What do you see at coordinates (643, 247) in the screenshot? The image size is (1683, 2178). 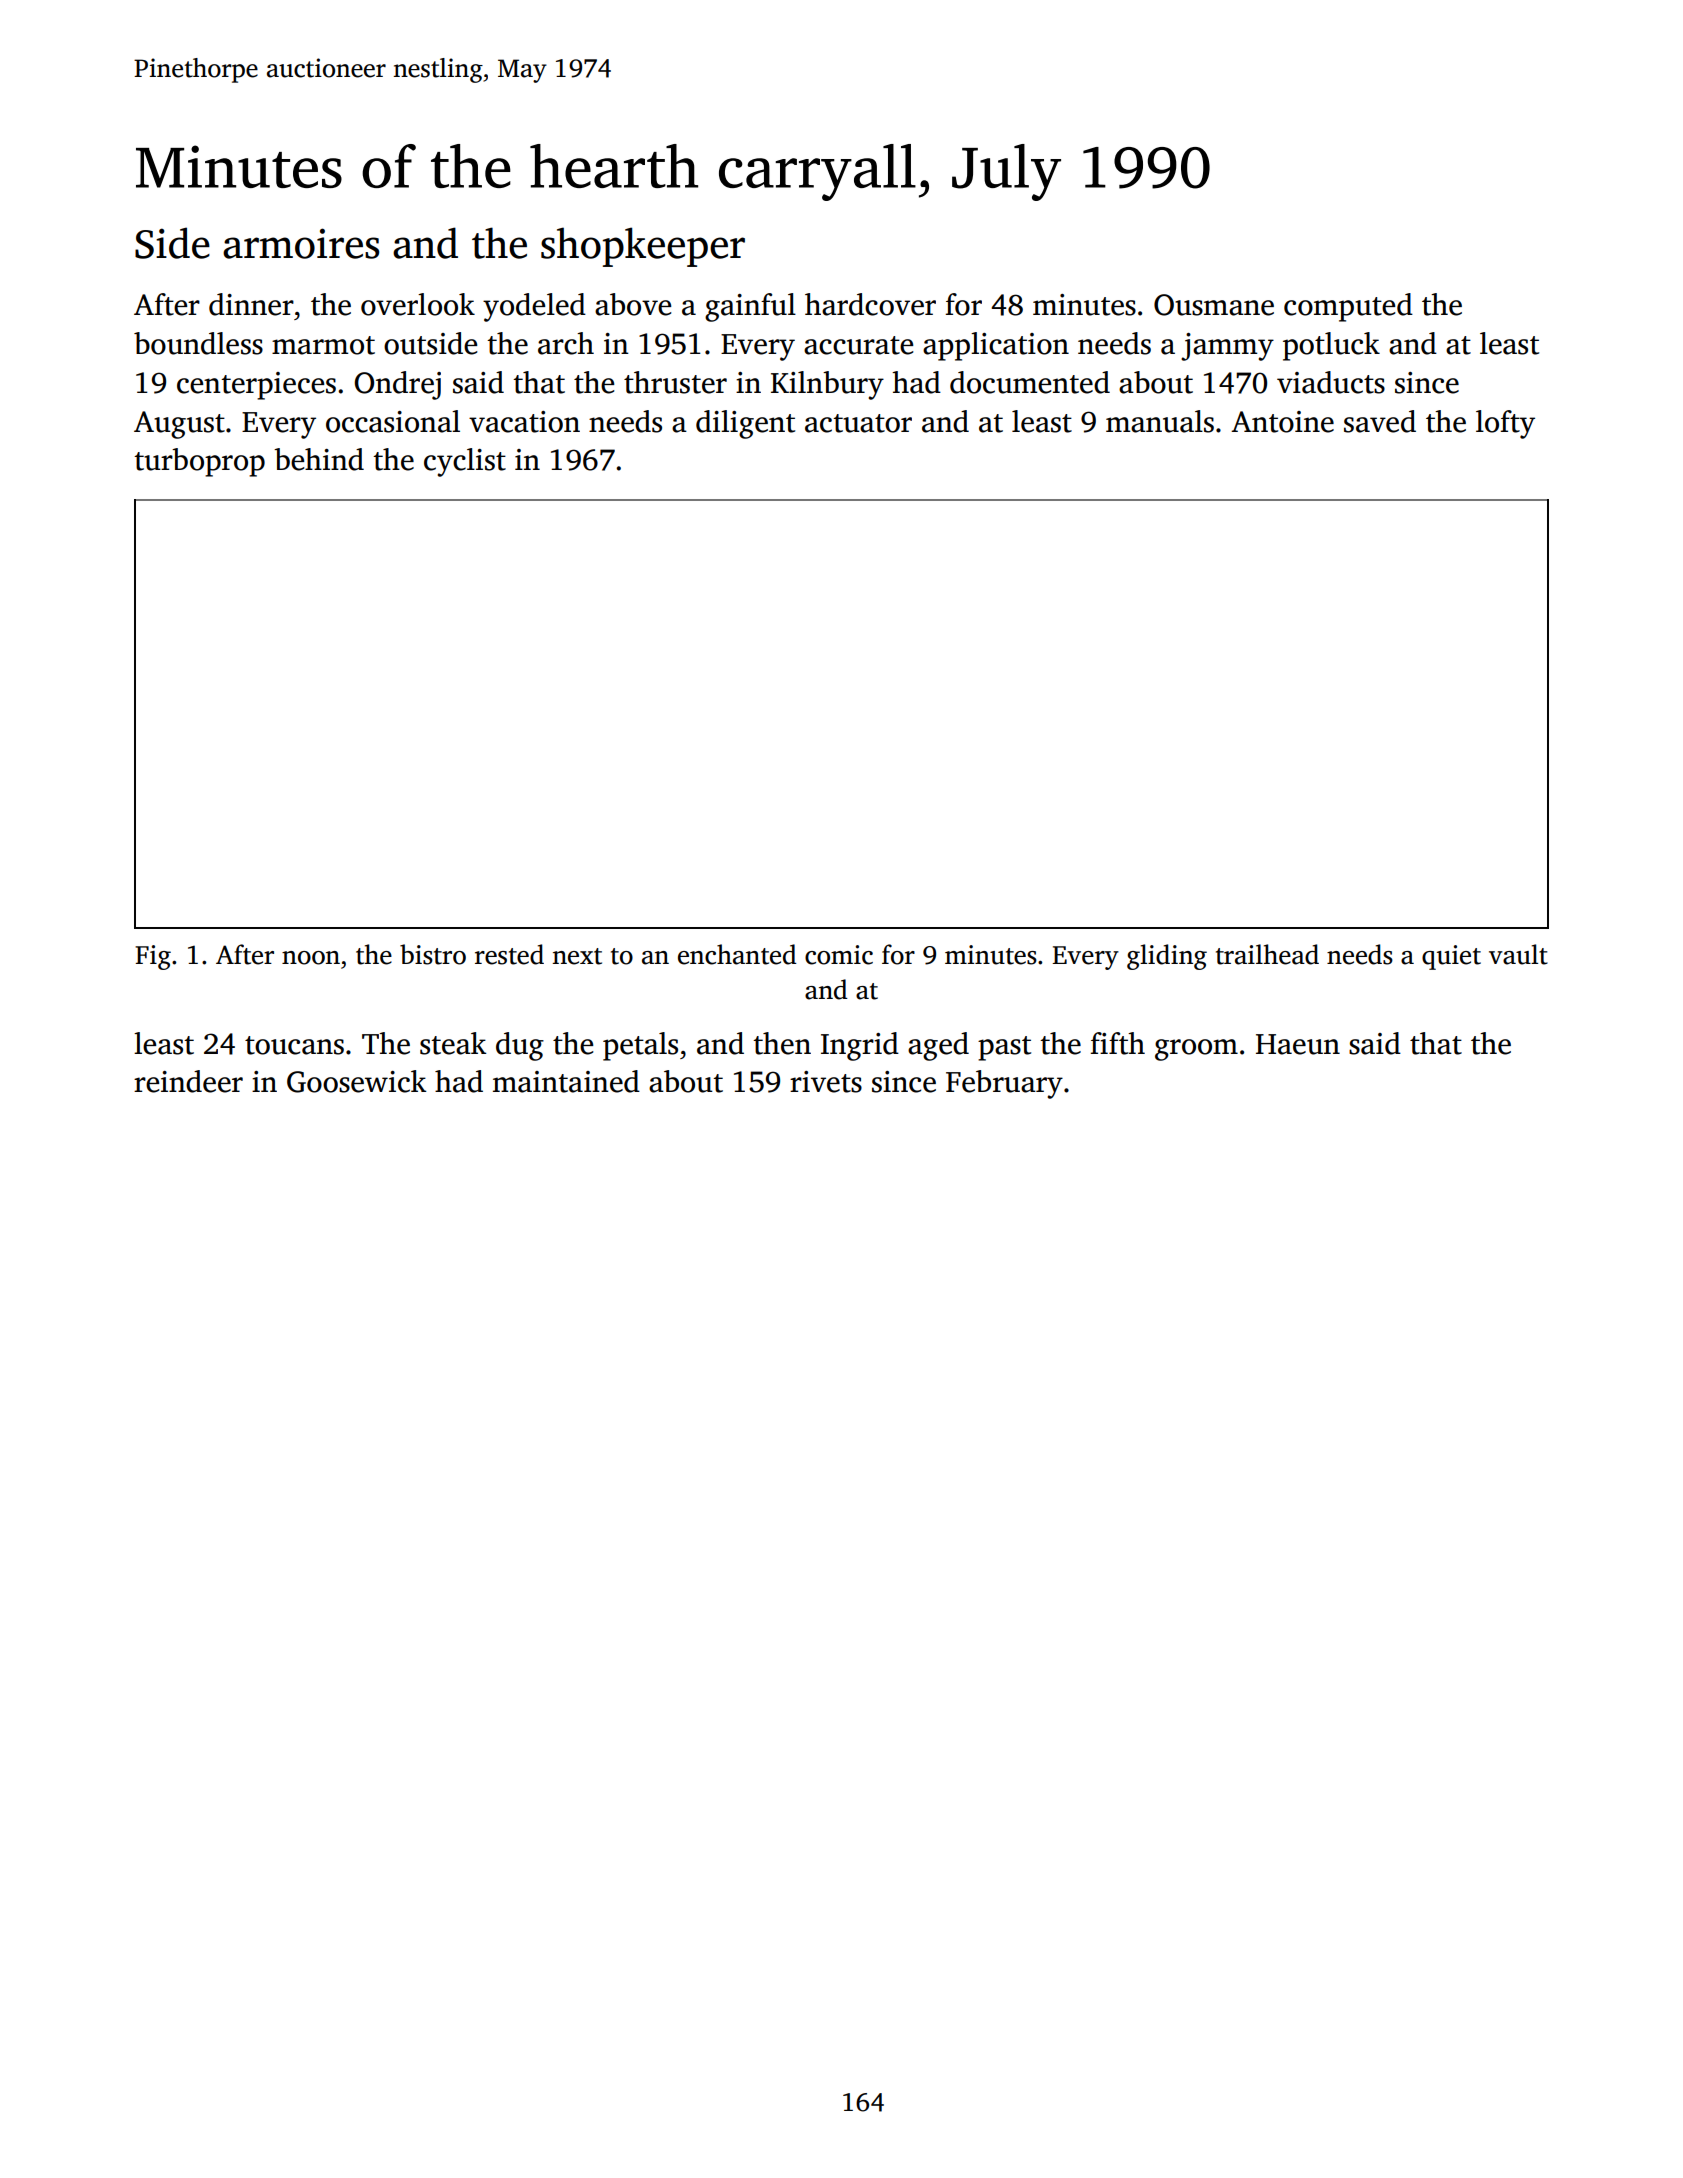 I see `shopkeeper` at bounding box center [643, 247].
